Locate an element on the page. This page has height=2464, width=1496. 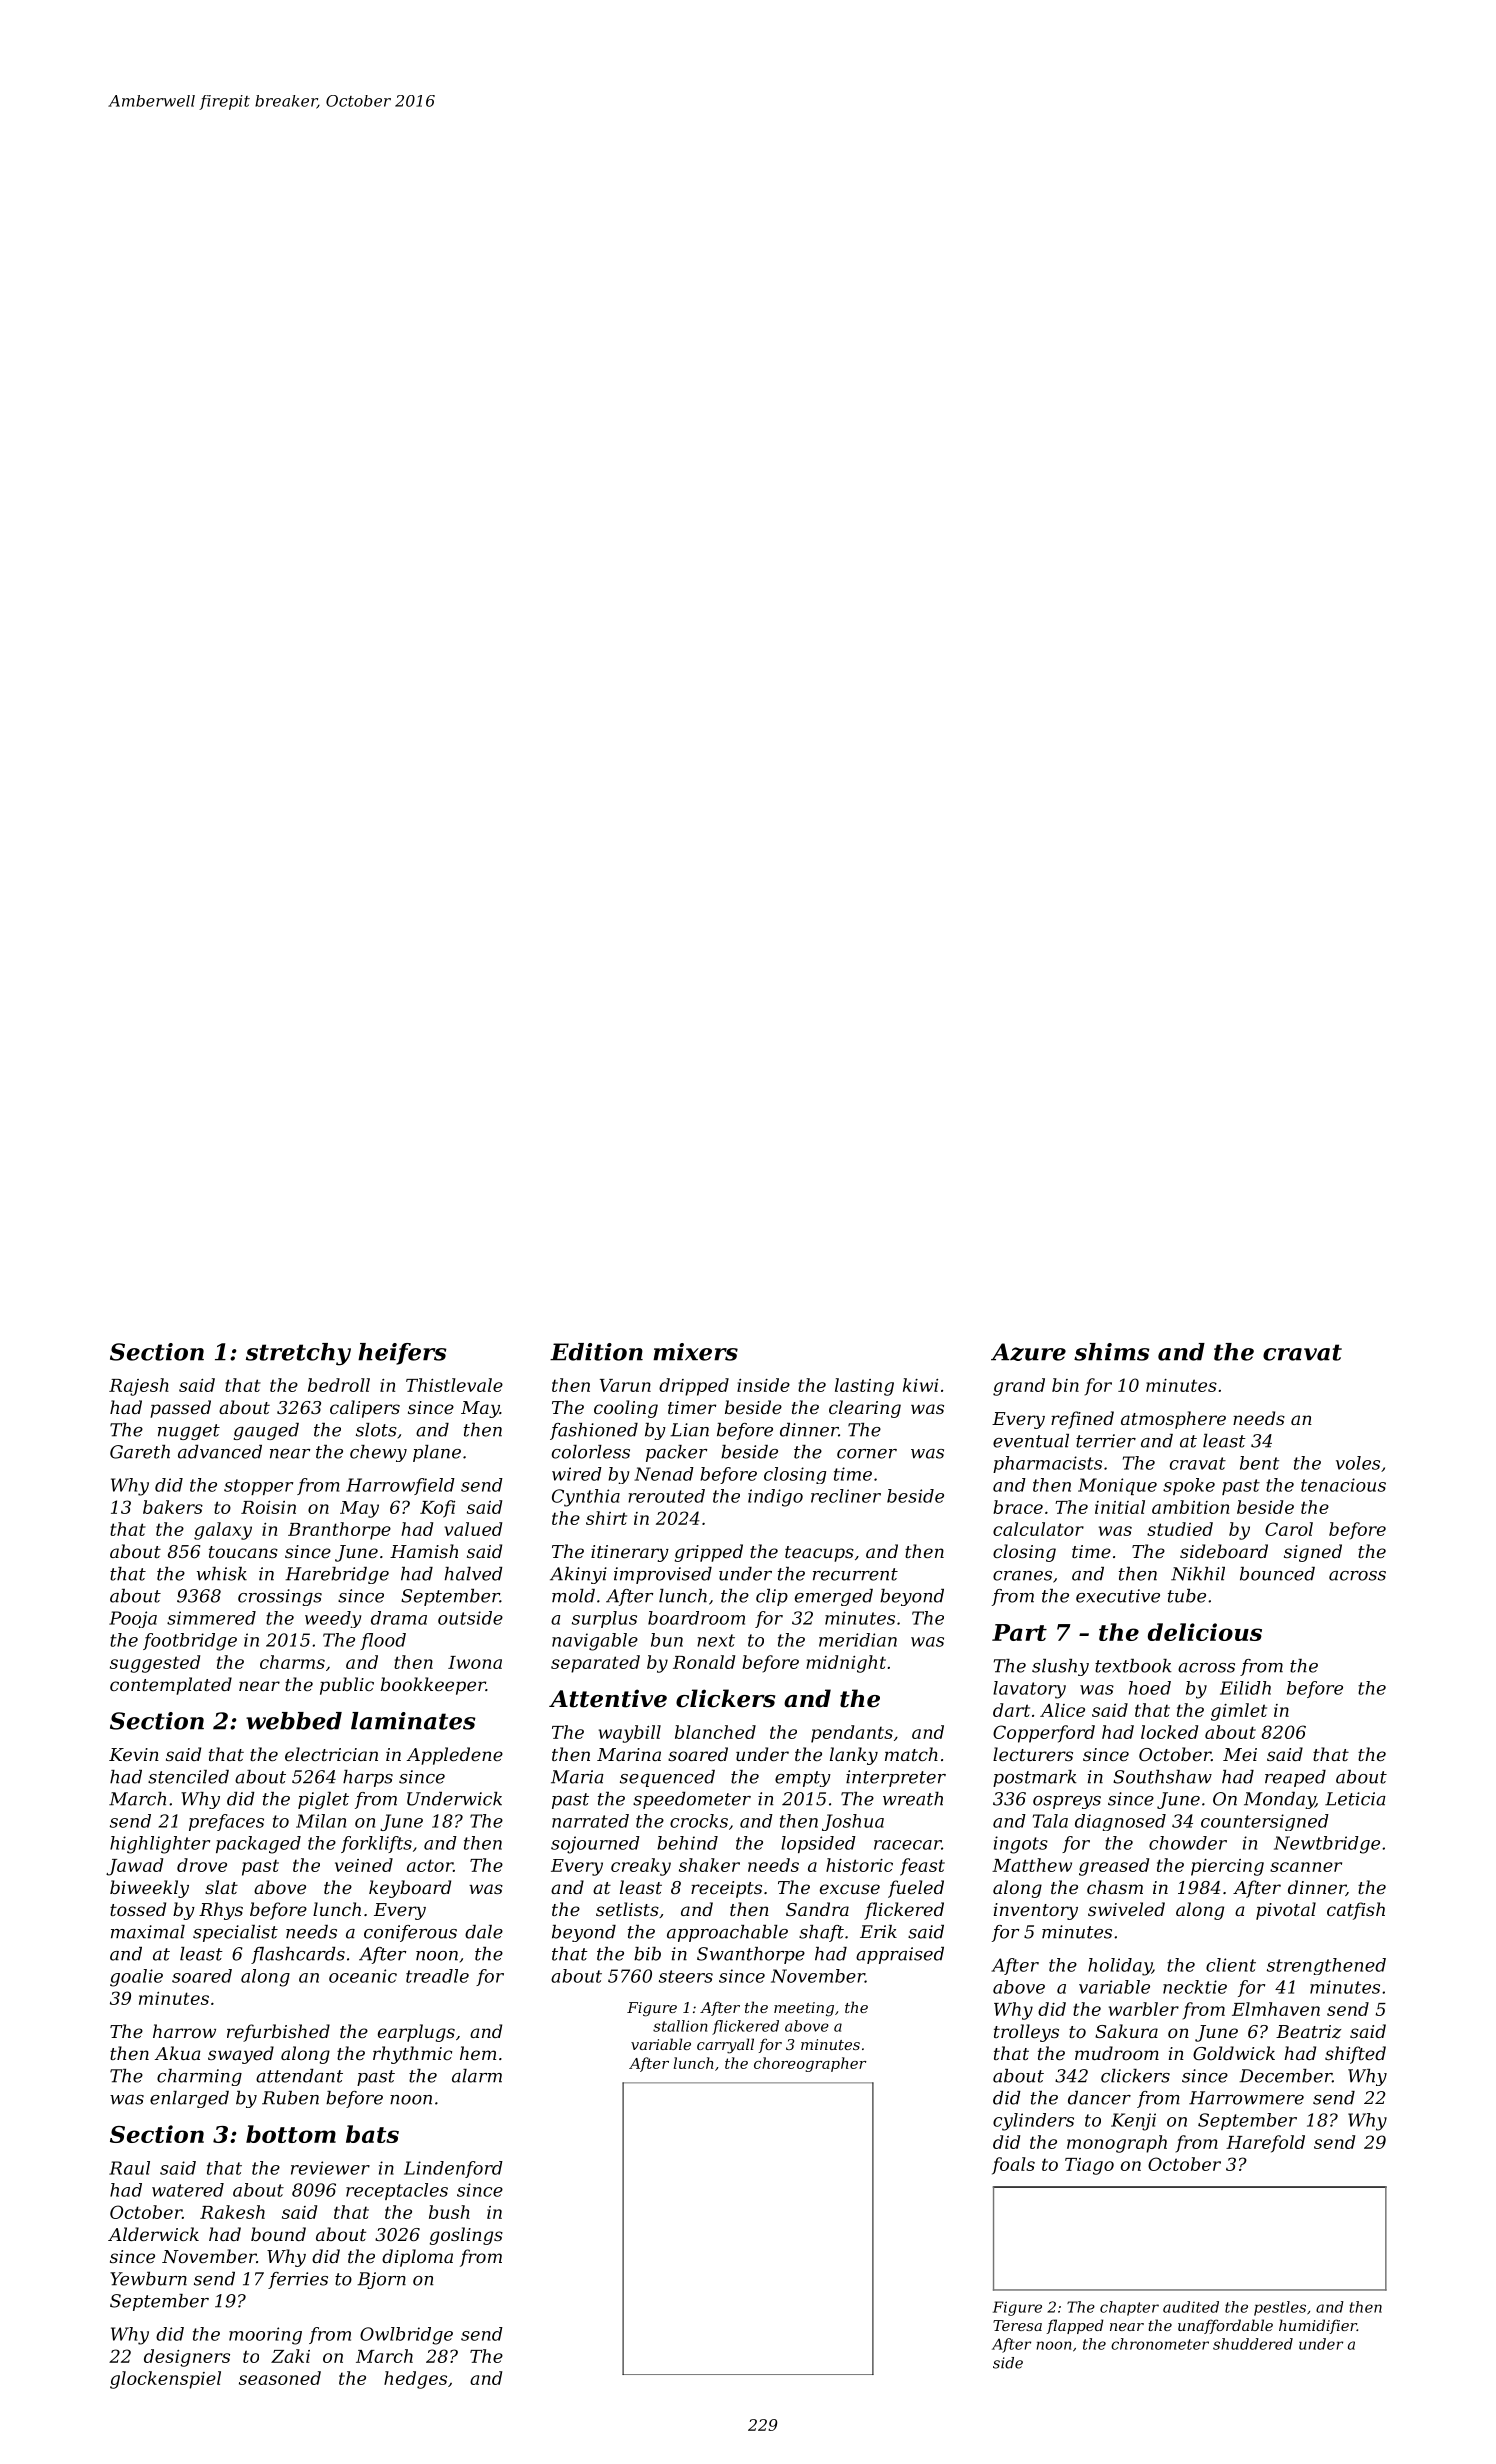
Owlbridge is located at coordinates (406, 2336).
